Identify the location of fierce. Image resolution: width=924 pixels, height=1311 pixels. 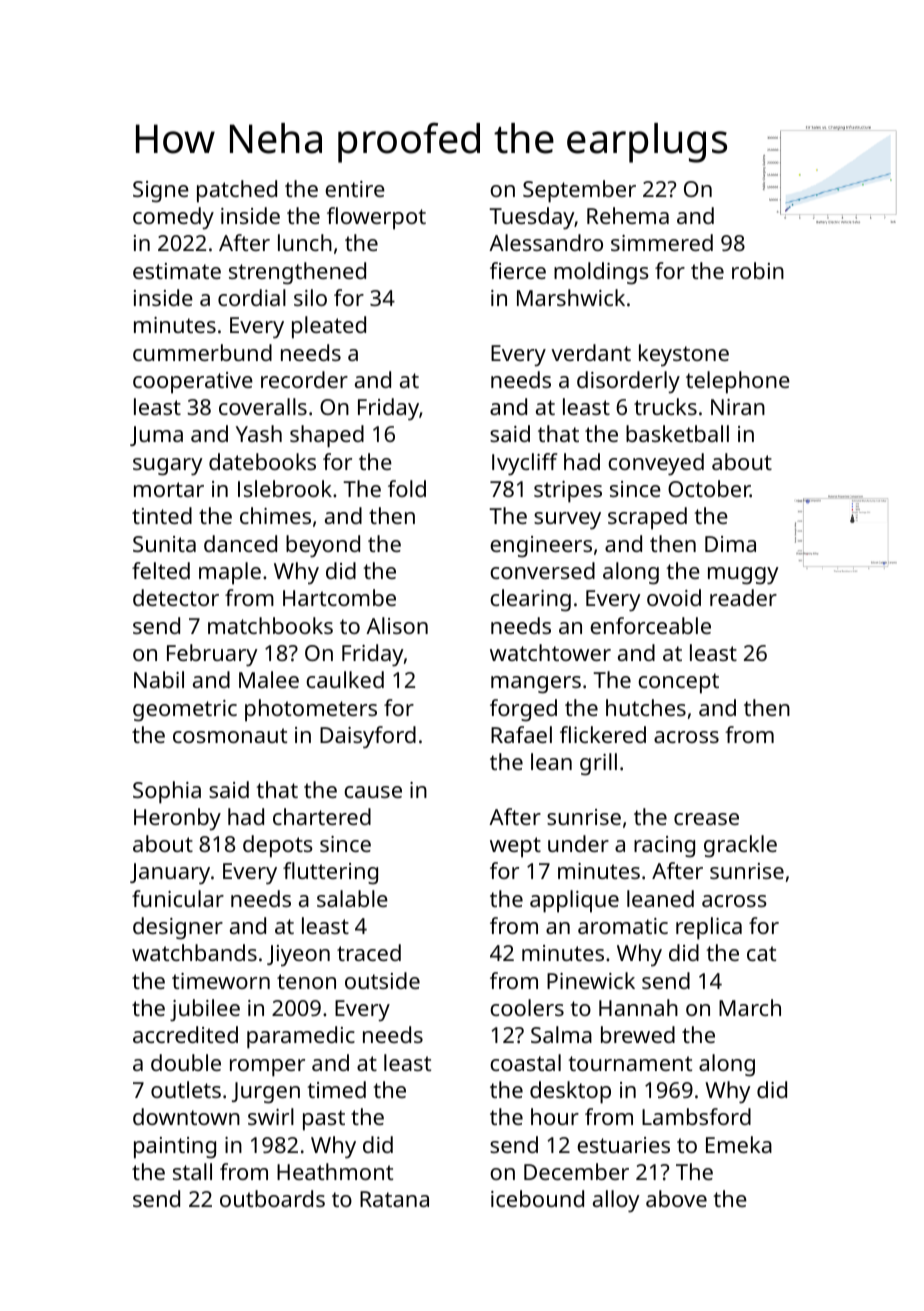
(518, 270).
